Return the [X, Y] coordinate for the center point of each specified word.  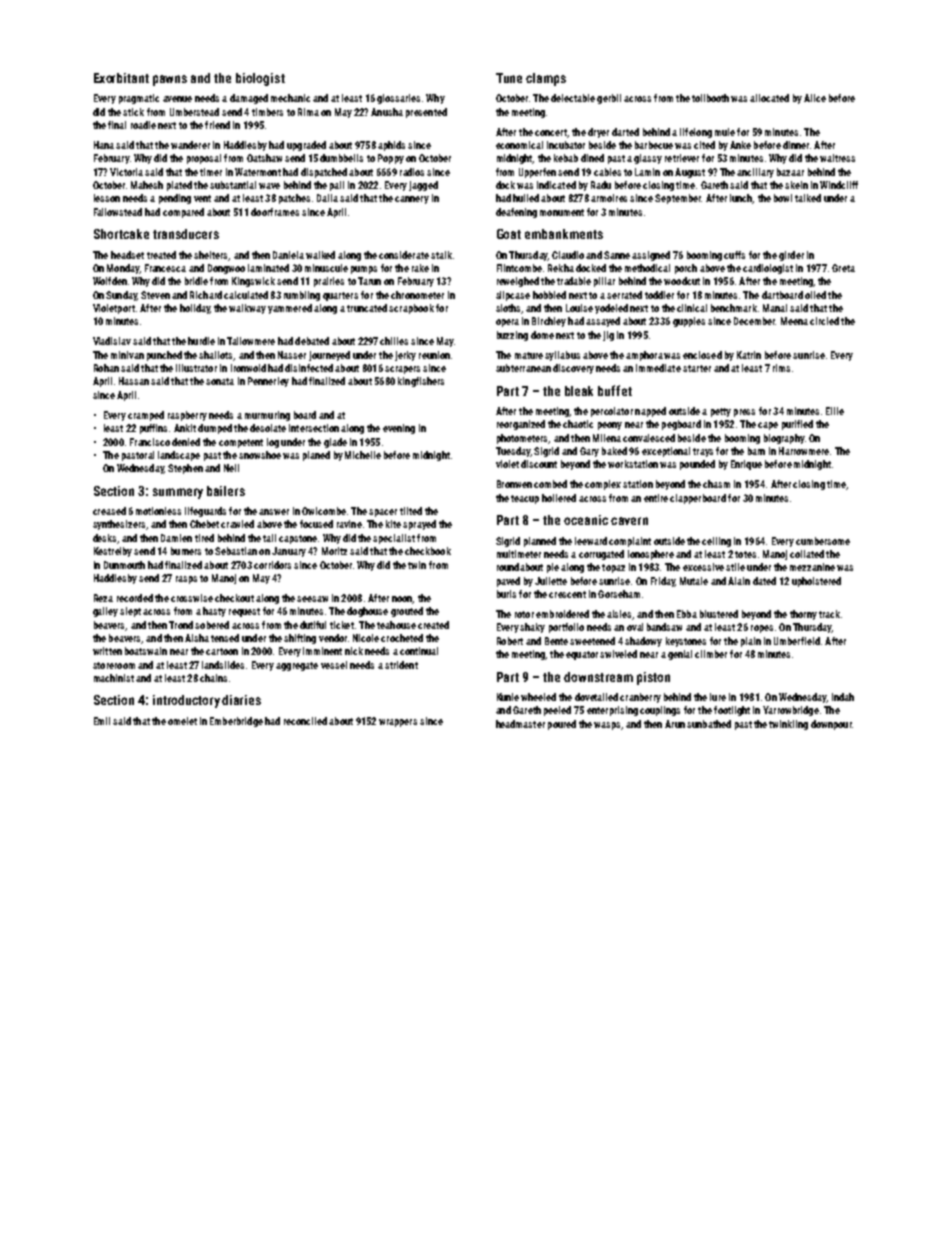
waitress [837, 158]
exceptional [666, 452]
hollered [559, 498]
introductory [186, 701]
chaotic [578, 424]
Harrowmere [804, 451]
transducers [186, 234]
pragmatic [139, 99]
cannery [412, 200]
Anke [740, 145]
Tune [509, 78]
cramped [146, 416]
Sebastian [236, 551]
